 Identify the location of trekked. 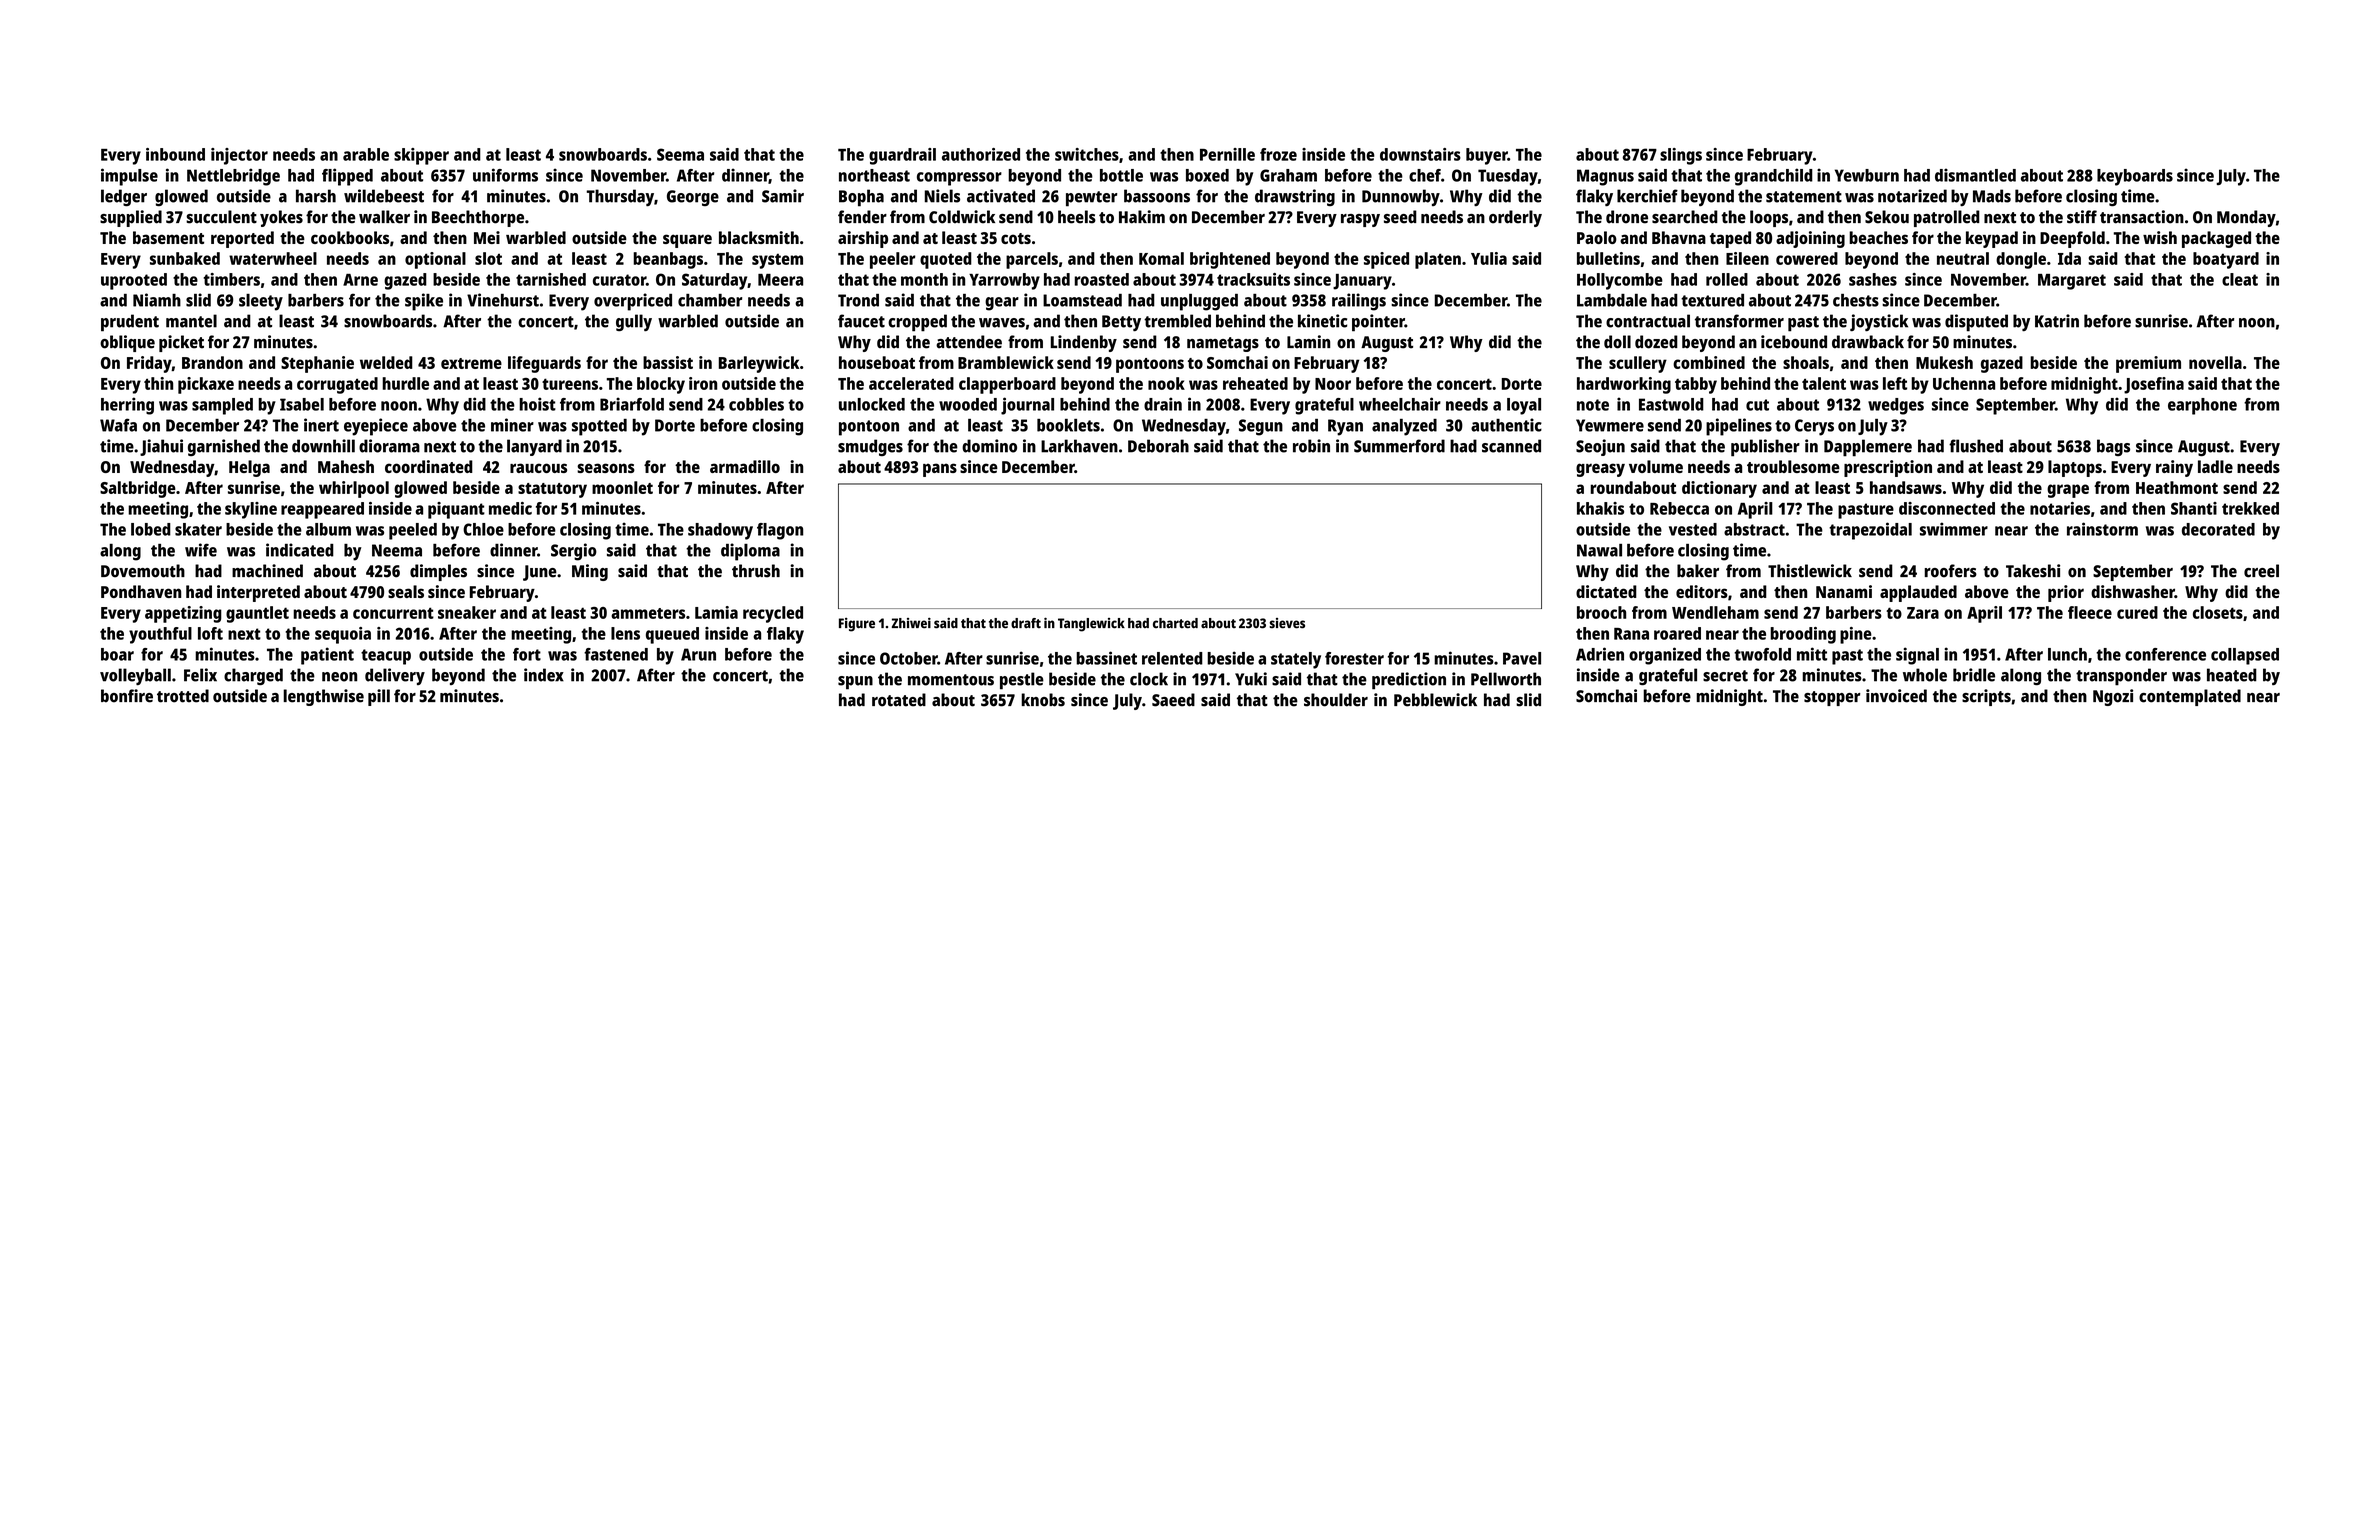
(2250, 508).
